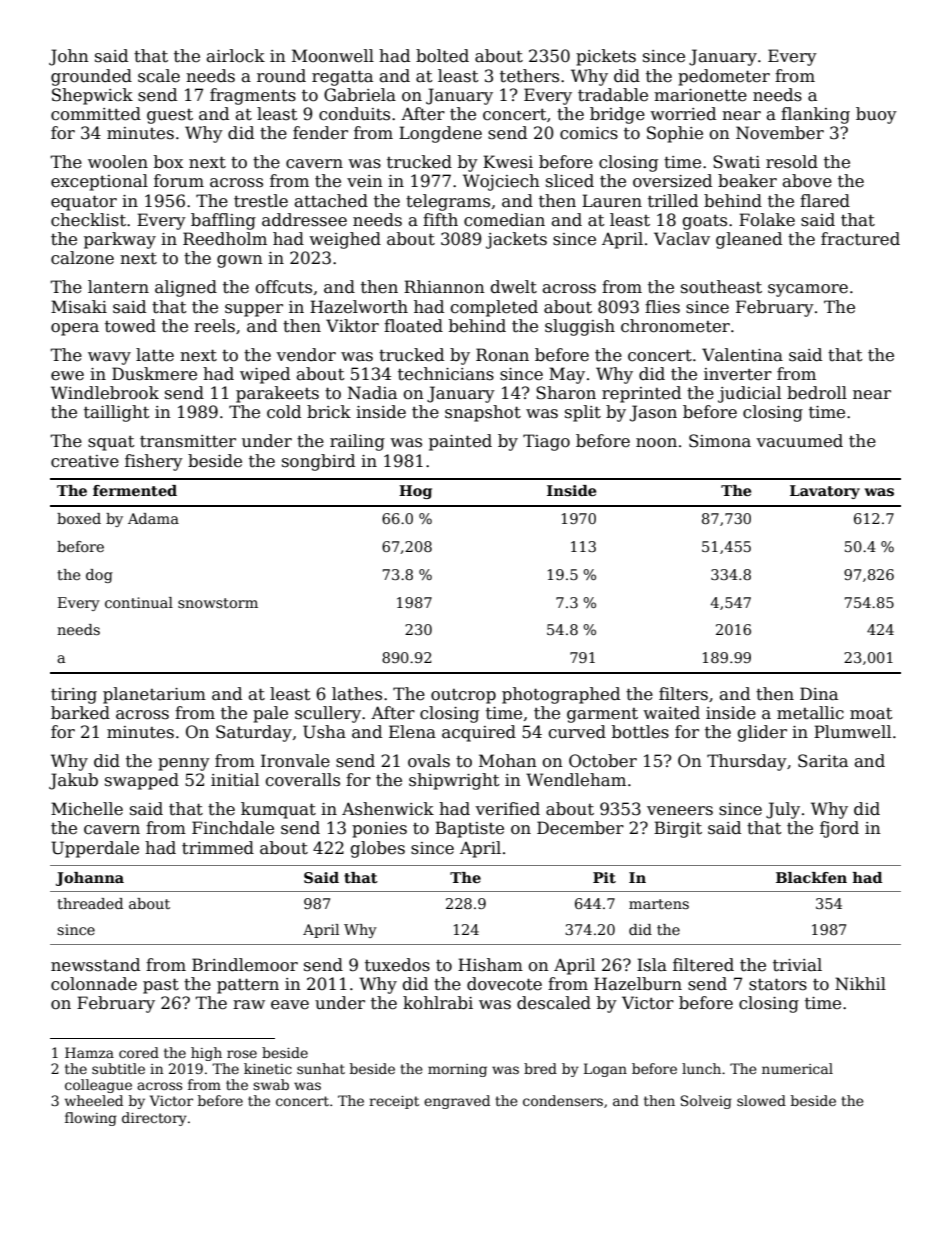  I want to click on fractured, so click(860, 239).
